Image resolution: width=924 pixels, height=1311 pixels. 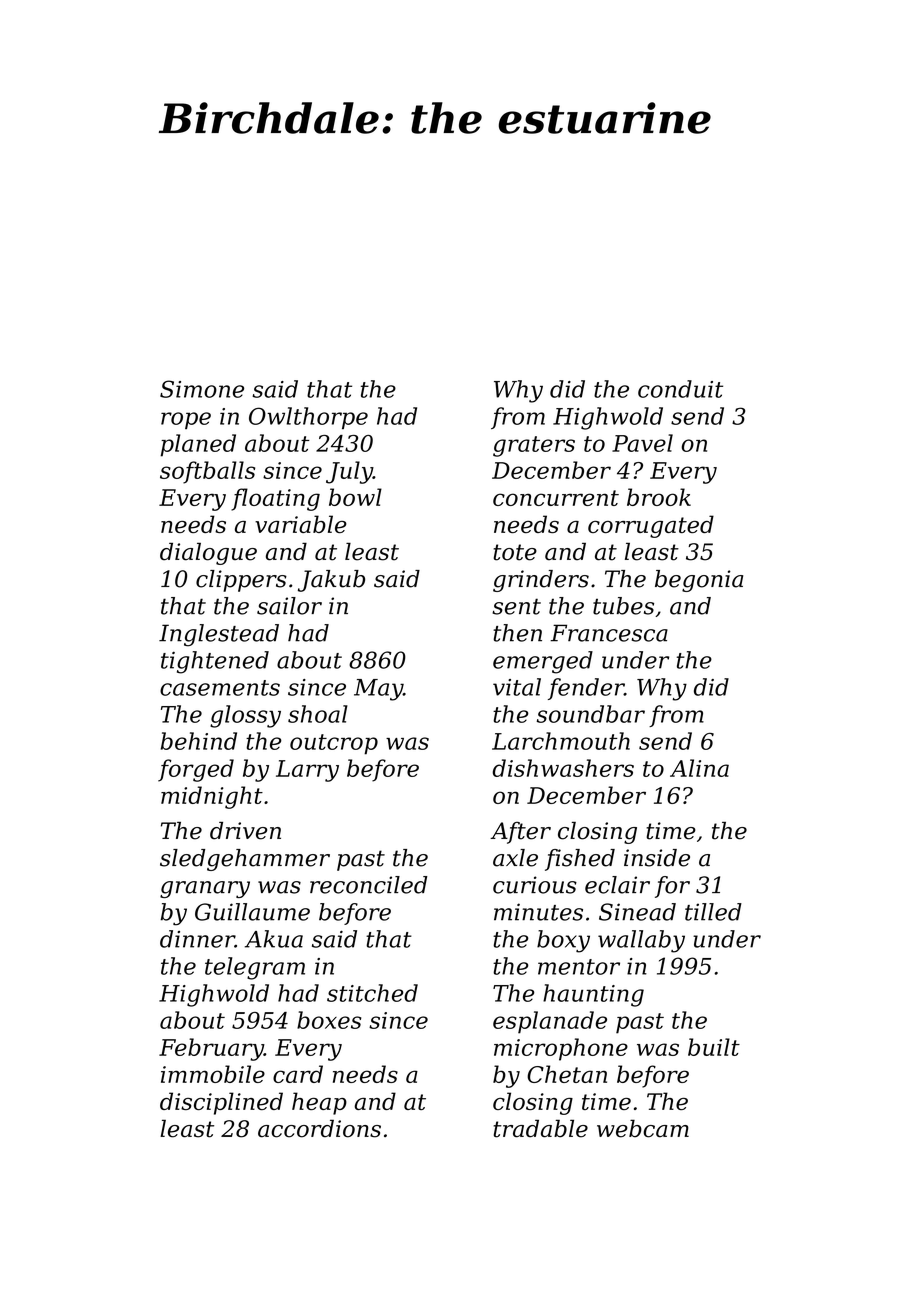 I want to click on stitched, so click(x=372, y=993).
